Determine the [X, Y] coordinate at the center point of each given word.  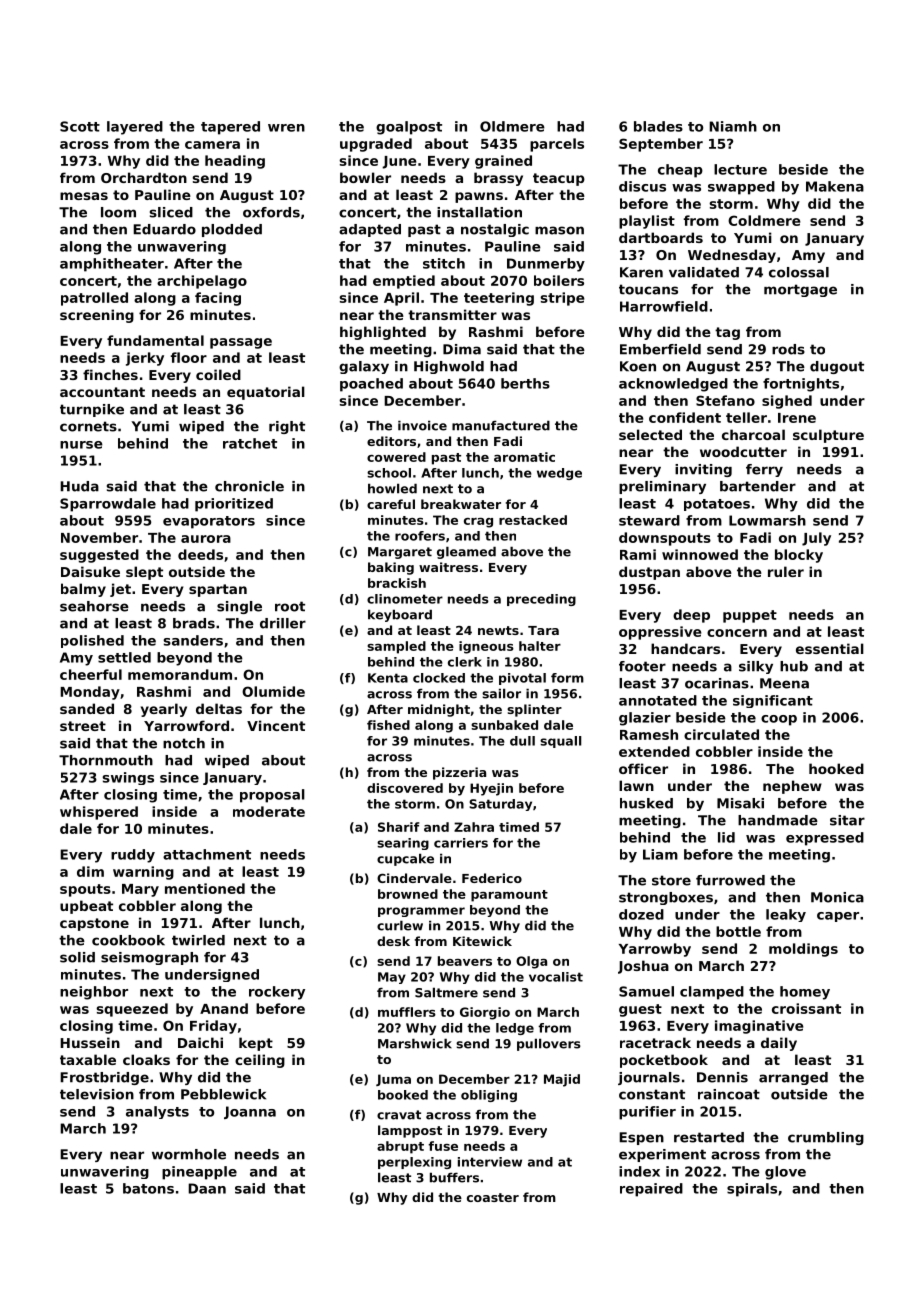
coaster [493, 1197]
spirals [752, 1190]
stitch [444, 263]
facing [218, 299]
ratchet [250, 443]
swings [128, 778]
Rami [638, 554]
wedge [559, 474]
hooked [836, 768]
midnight [439, 710]
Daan [207, 1188]
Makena [835, 186]
